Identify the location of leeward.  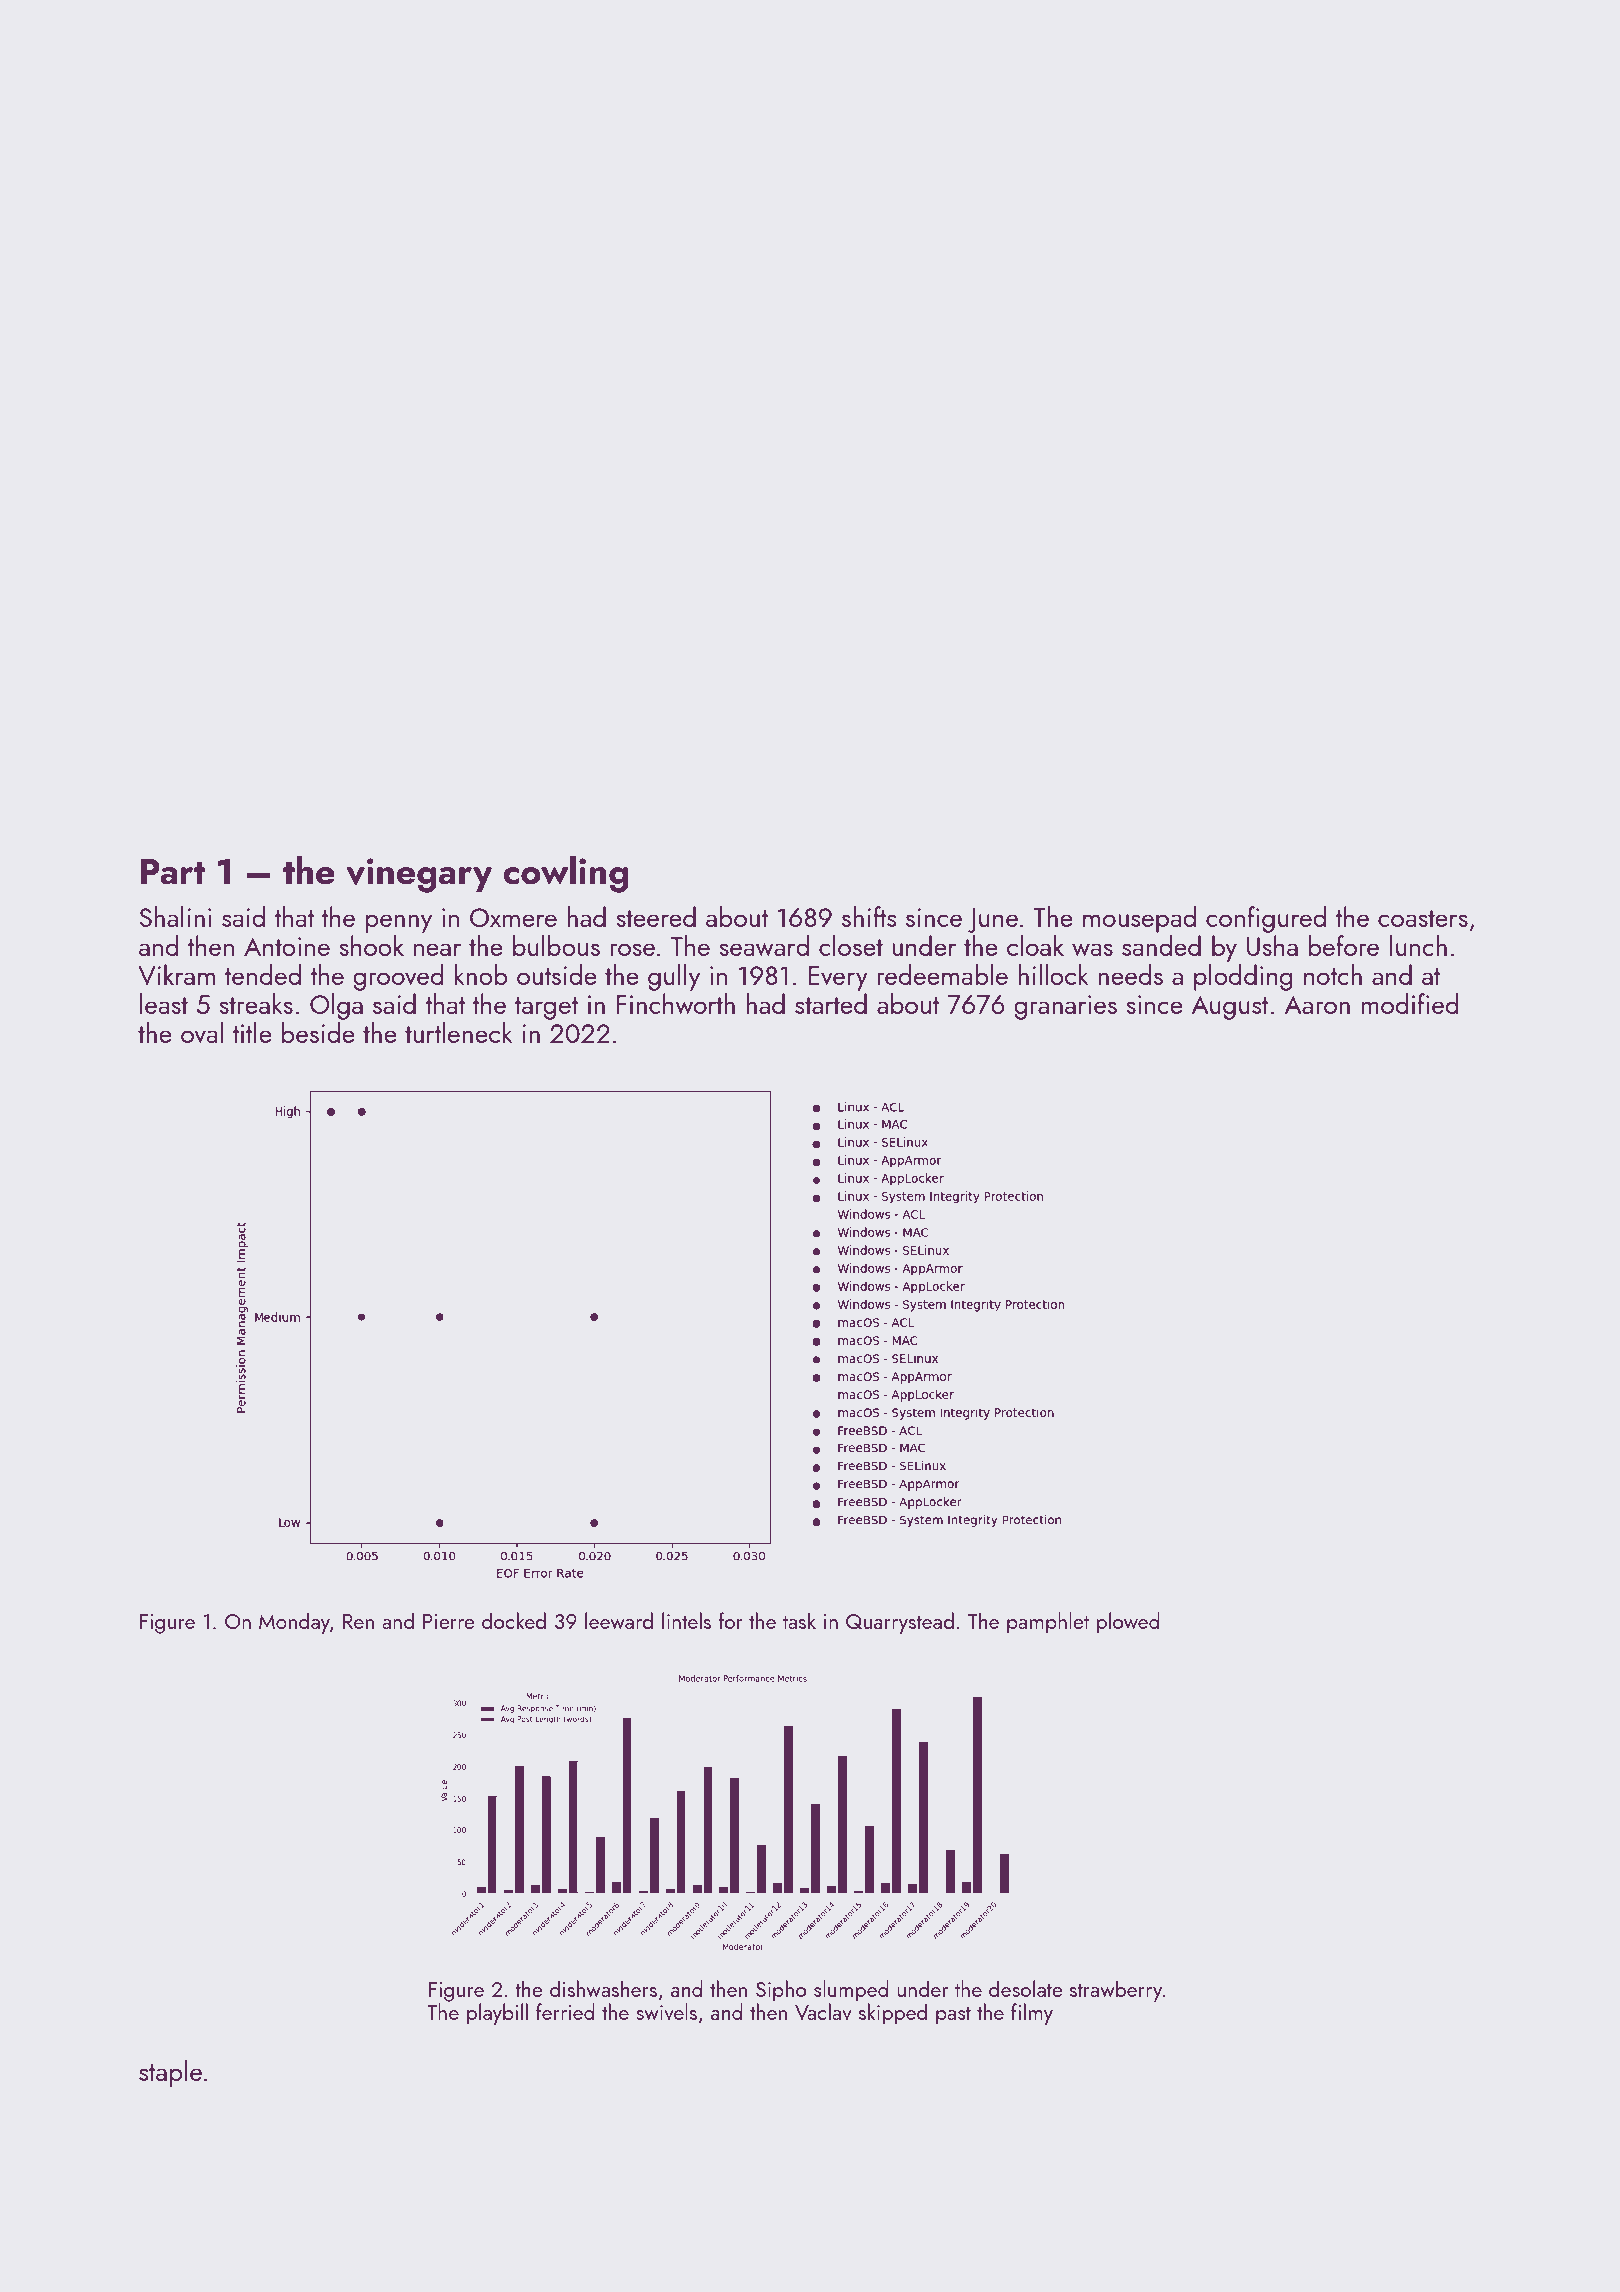
(619, 1620).
